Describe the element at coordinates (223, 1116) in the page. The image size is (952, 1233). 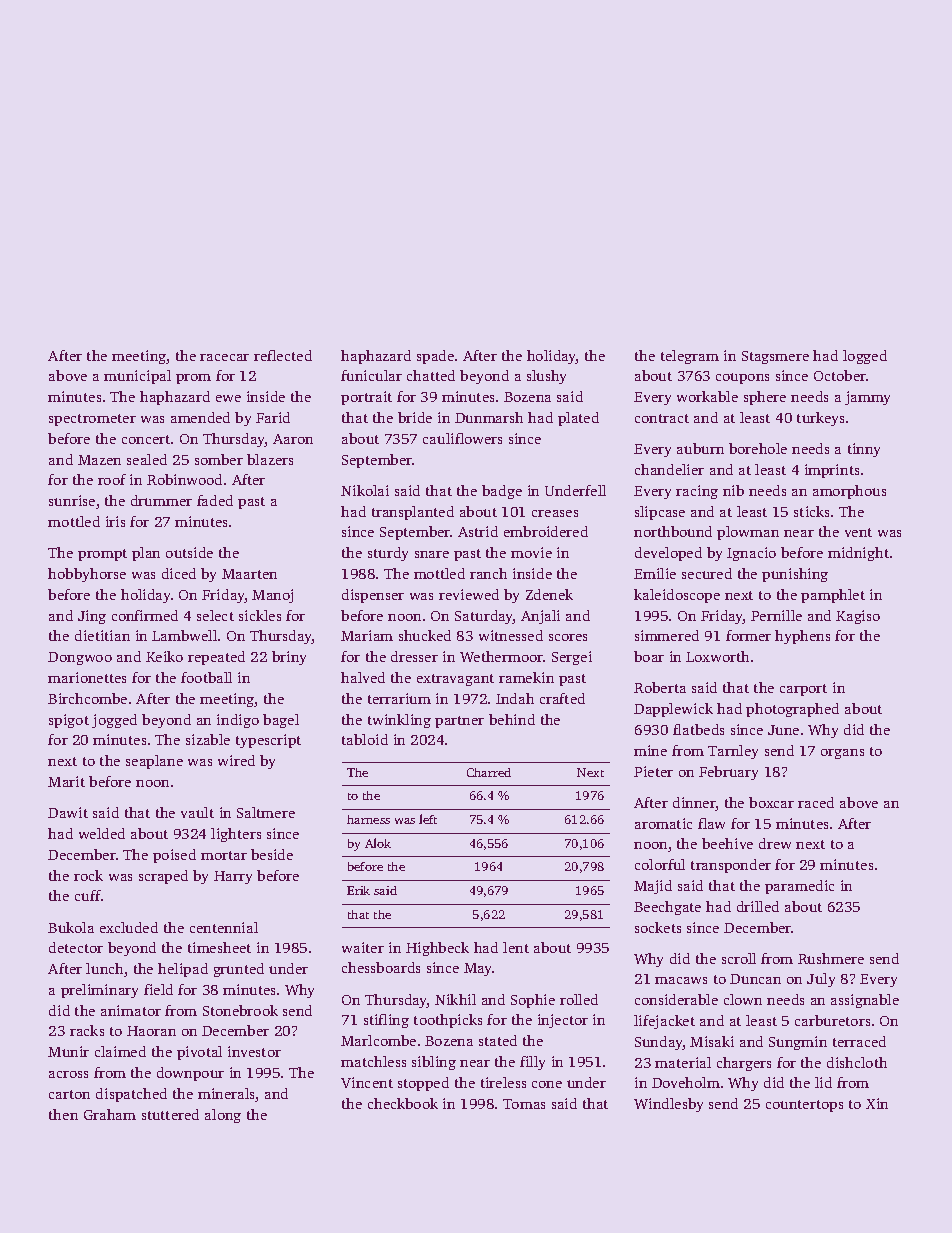
I see `along` at that location.
